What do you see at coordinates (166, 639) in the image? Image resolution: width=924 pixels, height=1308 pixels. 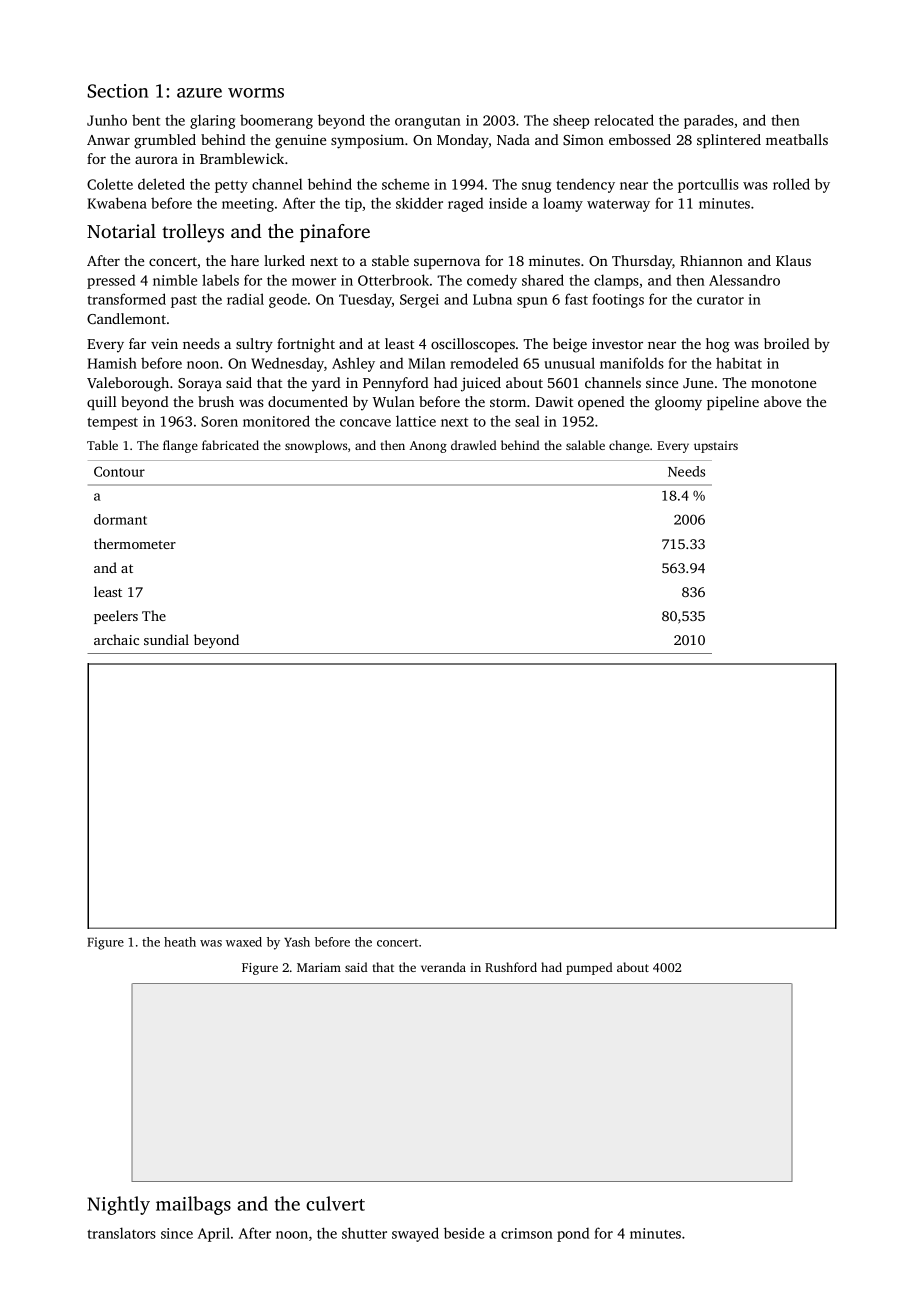 I see `sundial` at bounding box center [166, 639].
